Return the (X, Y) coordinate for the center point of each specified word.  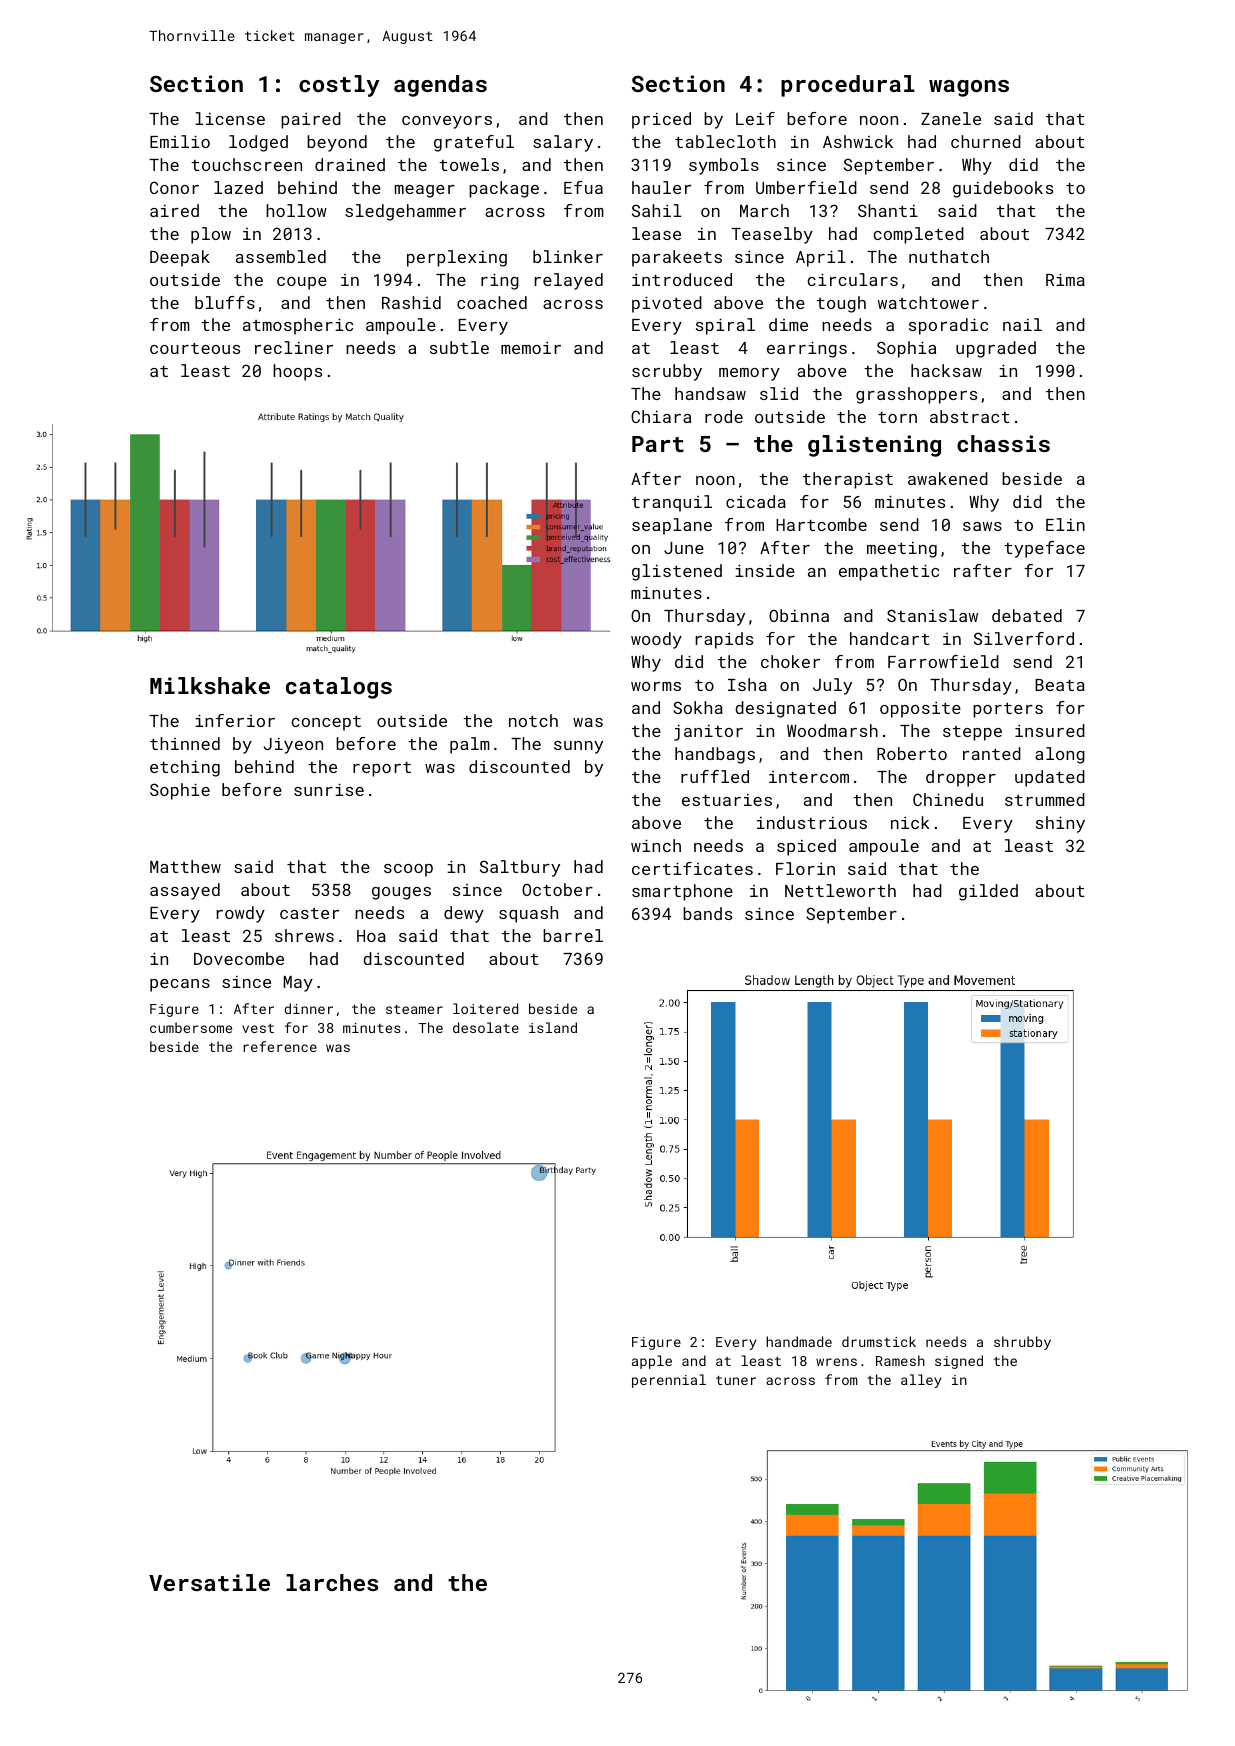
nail (1022, 324)
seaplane (672, 526)
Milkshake (210, 685)
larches (332, 1582)
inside (765, 570)
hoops (297, 372)
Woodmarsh (832, 730)
